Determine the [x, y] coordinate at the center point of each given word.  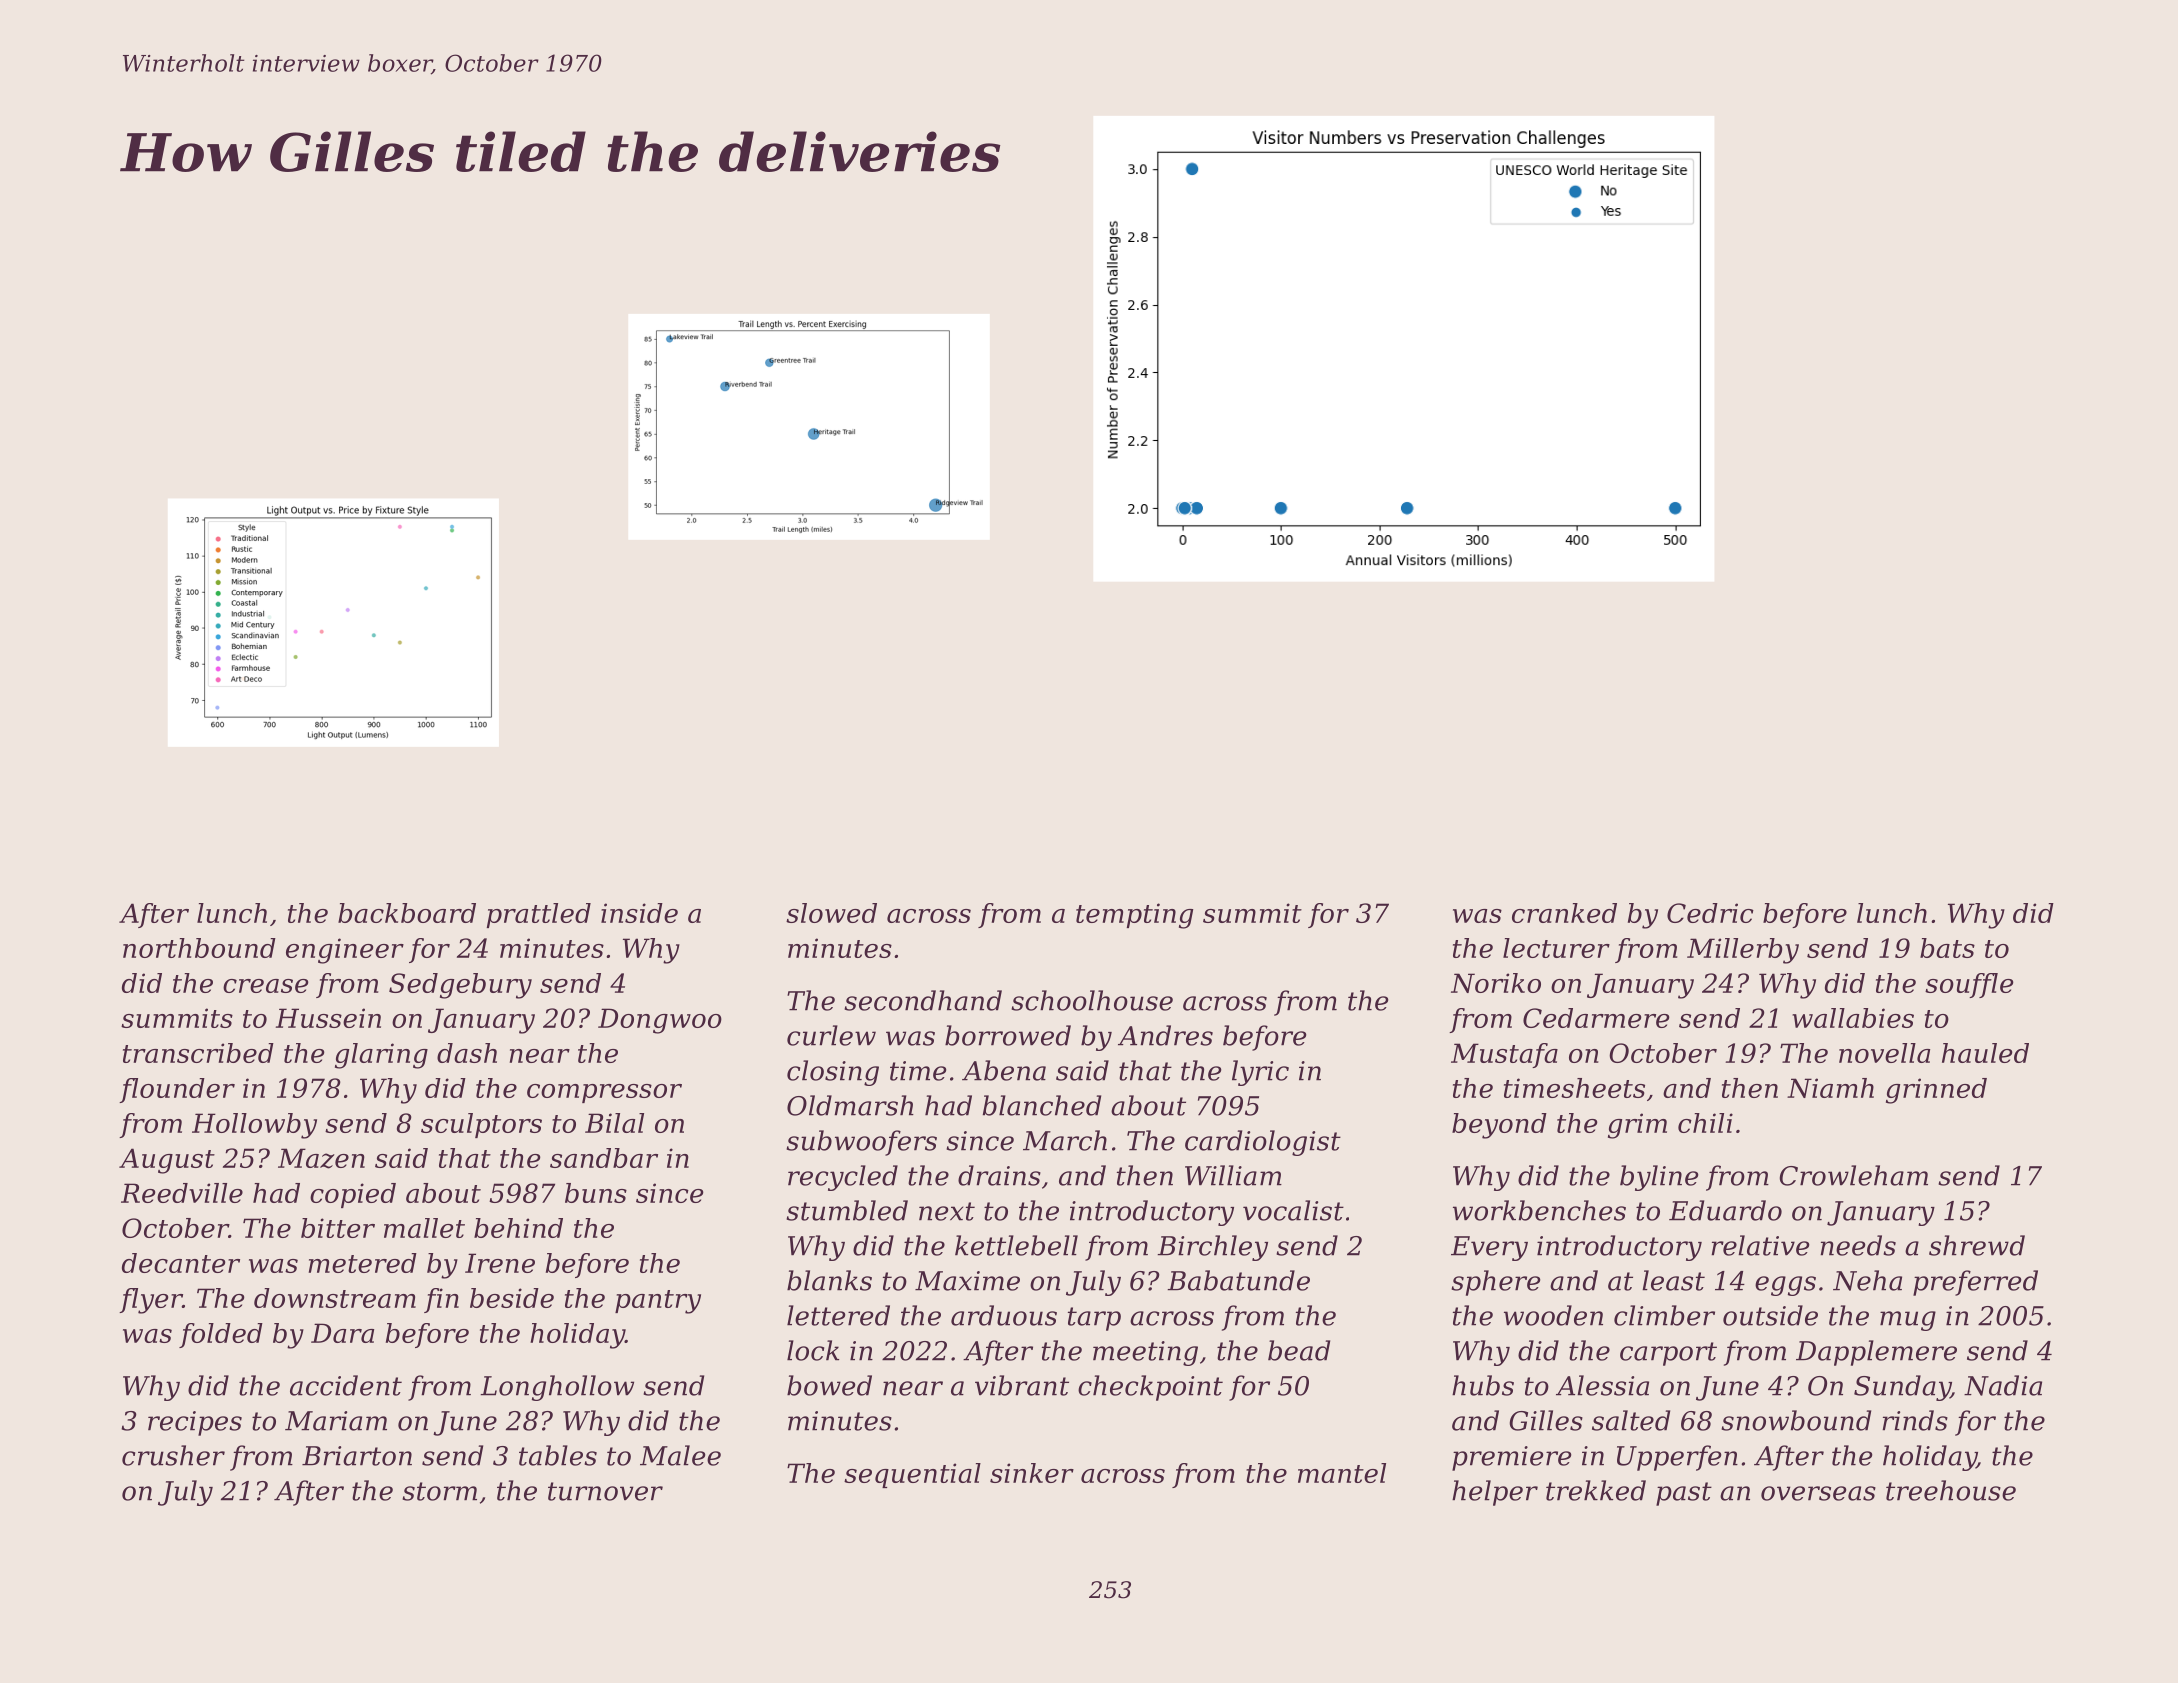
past [1684, 1494]
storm [439, 1491]
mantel [1342, 1473]
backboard [407, 913]
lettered [838, 1315]
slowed [831, 913]
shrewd [1977, 1245]
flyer [150, 1301]
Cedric [1710, 913]
